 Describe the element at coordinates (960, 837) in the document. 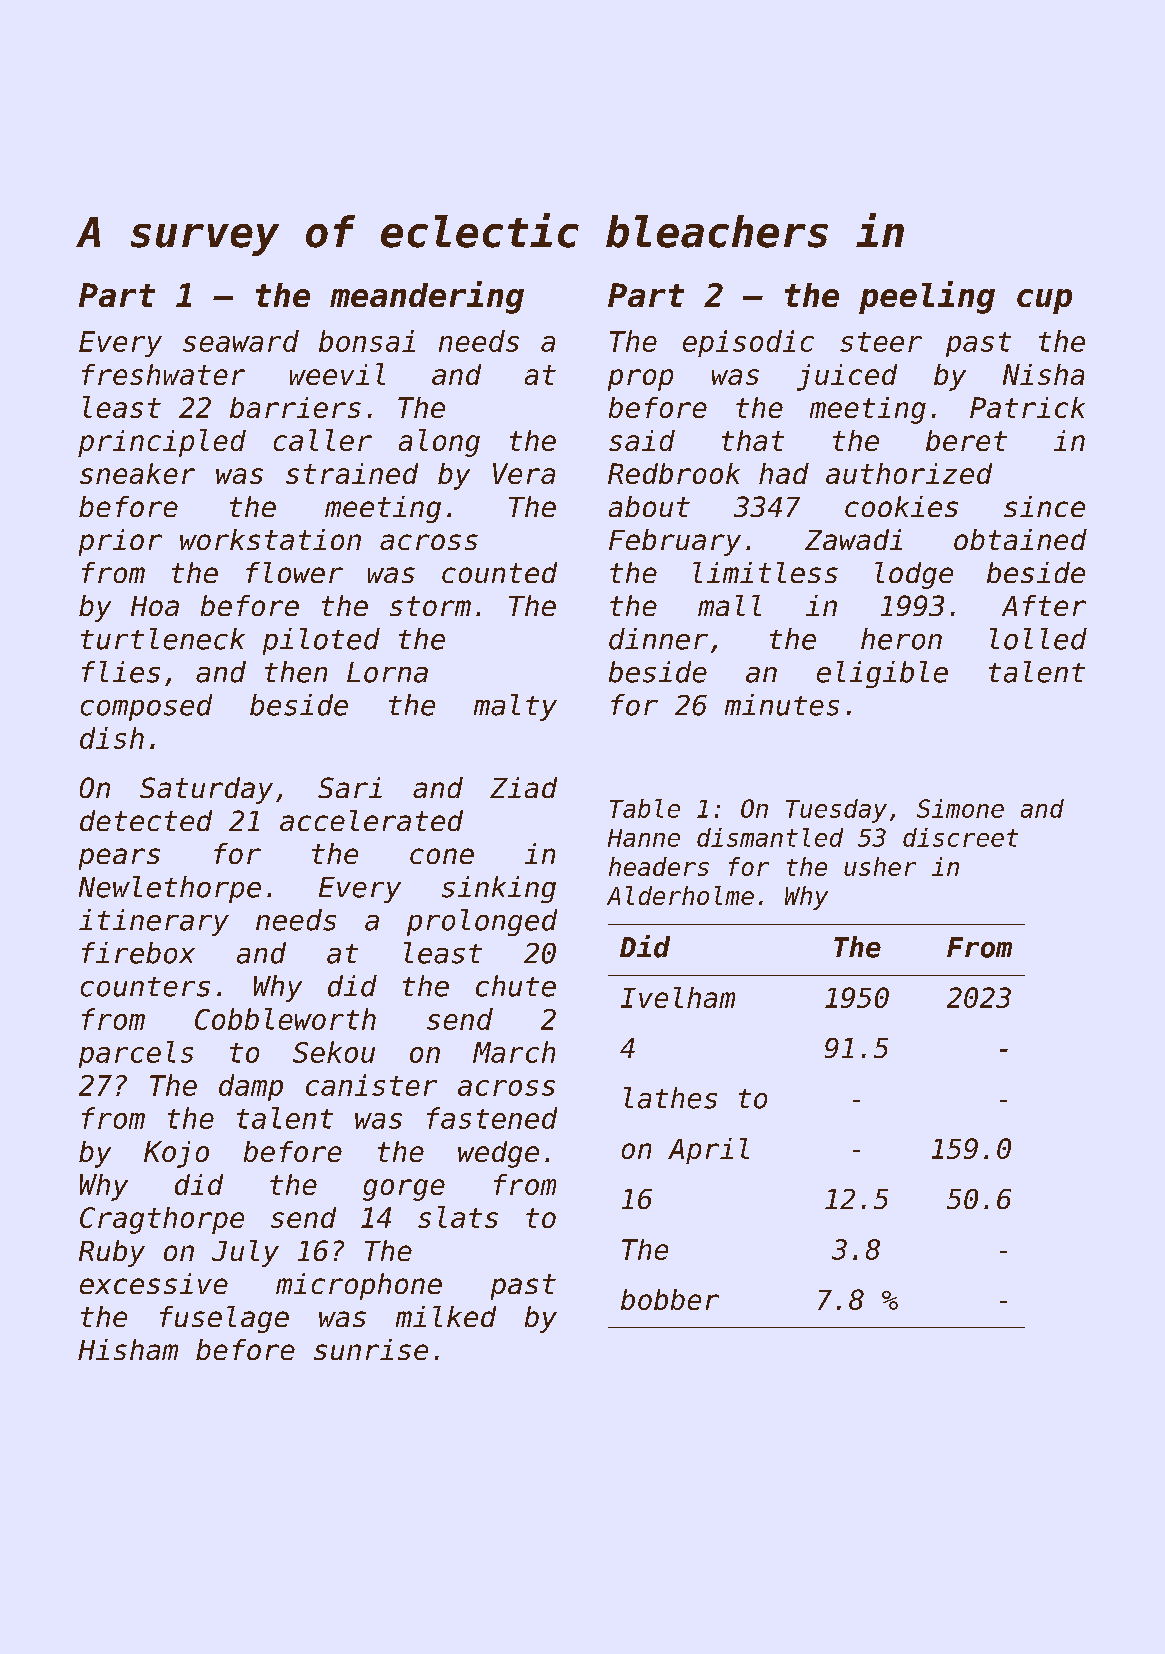

I see `discreet` at that location.
